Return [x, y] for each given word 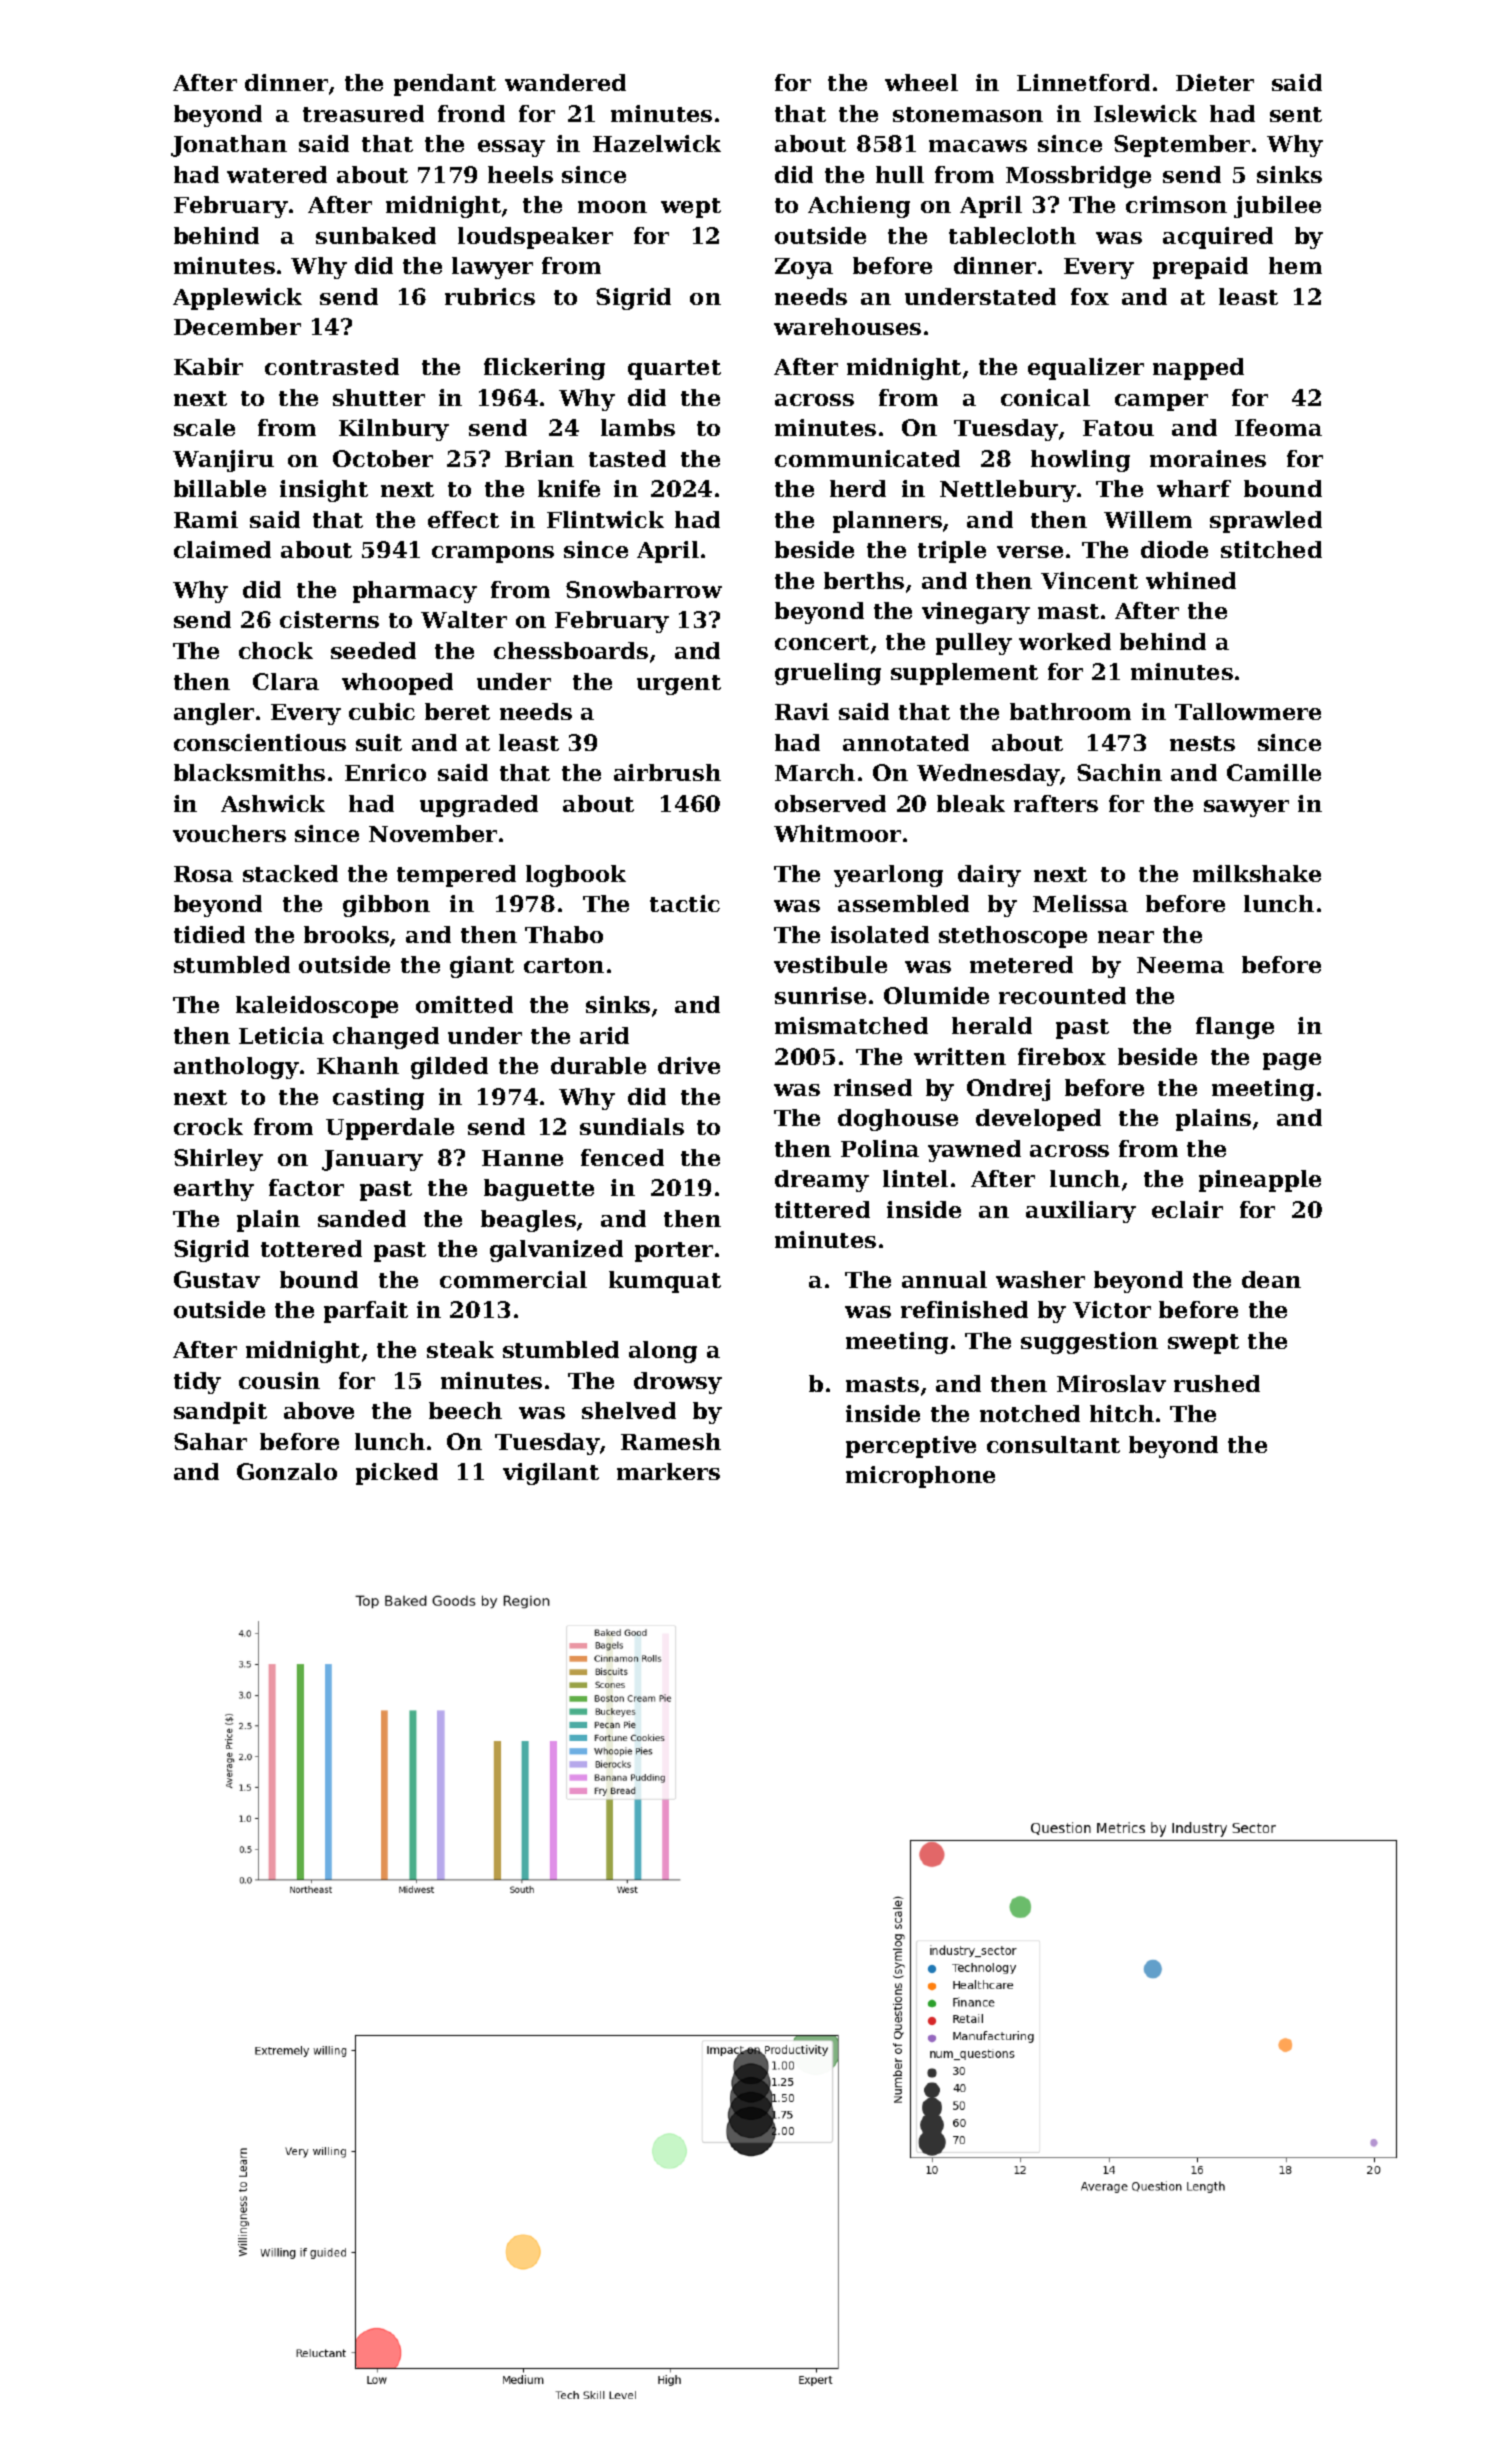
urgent [679, 685]
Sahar [210, 1441]
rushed [1217, 1383]
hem [1295, 265]
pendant [445, 85]
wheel [921, 82]
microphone [920, 1477]
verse [1030, 552]
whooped [397, 684]
